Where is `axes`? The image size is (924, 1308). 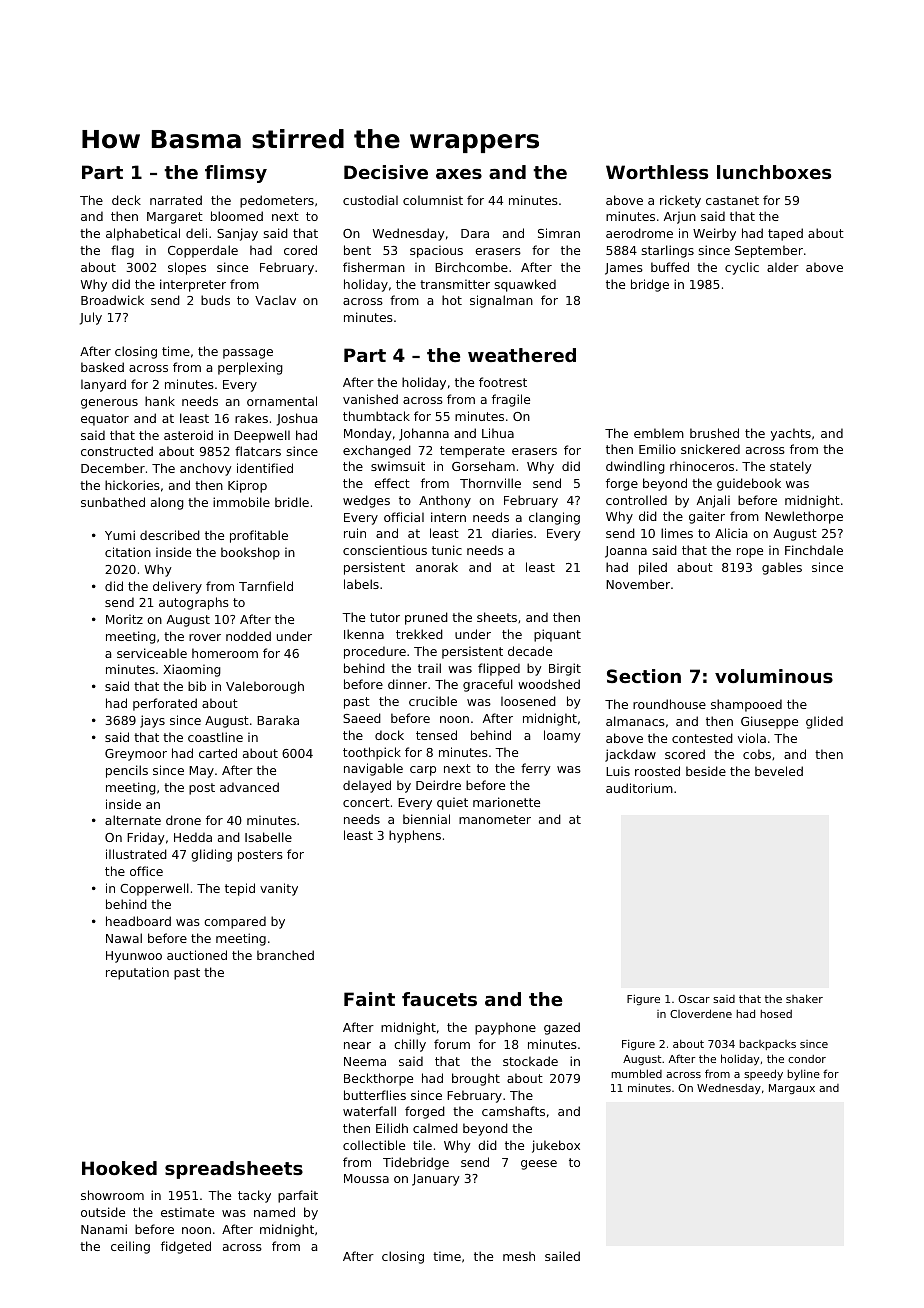
axes is located at coordinates (459, 174).
